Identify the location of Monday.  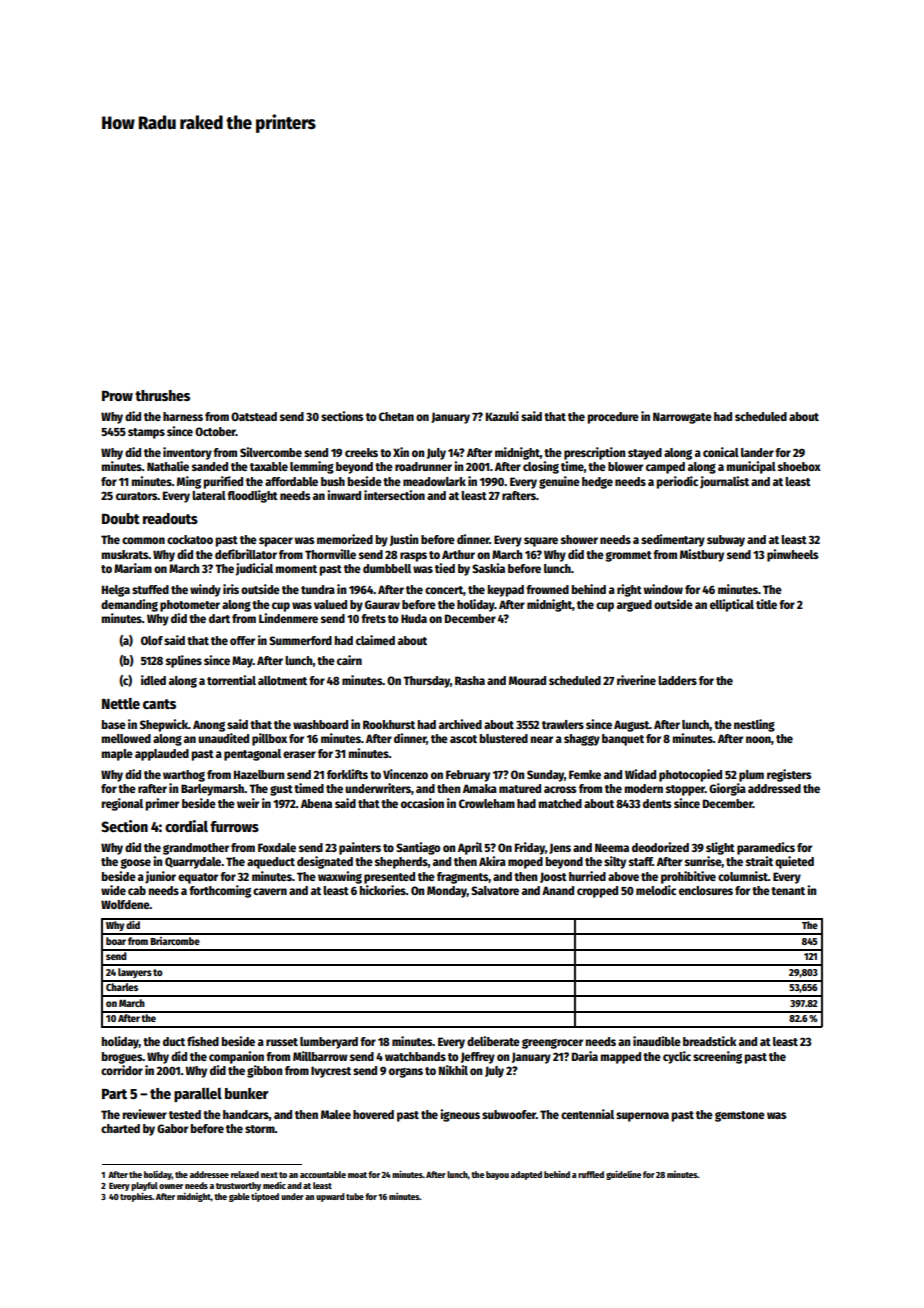
(447, 892).
